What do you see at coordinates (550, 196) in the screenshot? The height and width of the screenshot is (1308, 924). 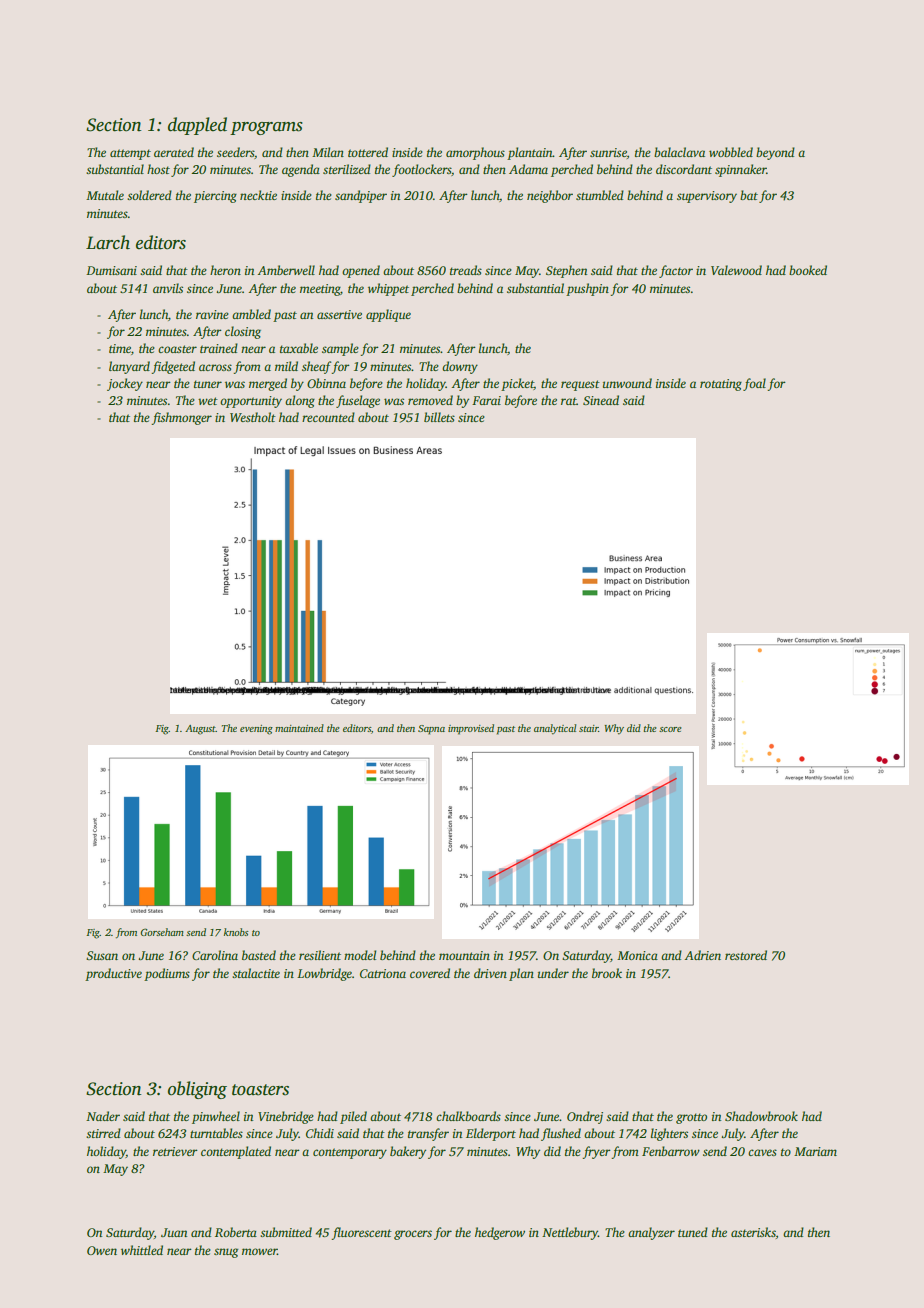 I see `neighbor` at bounding box center [550, 196].
